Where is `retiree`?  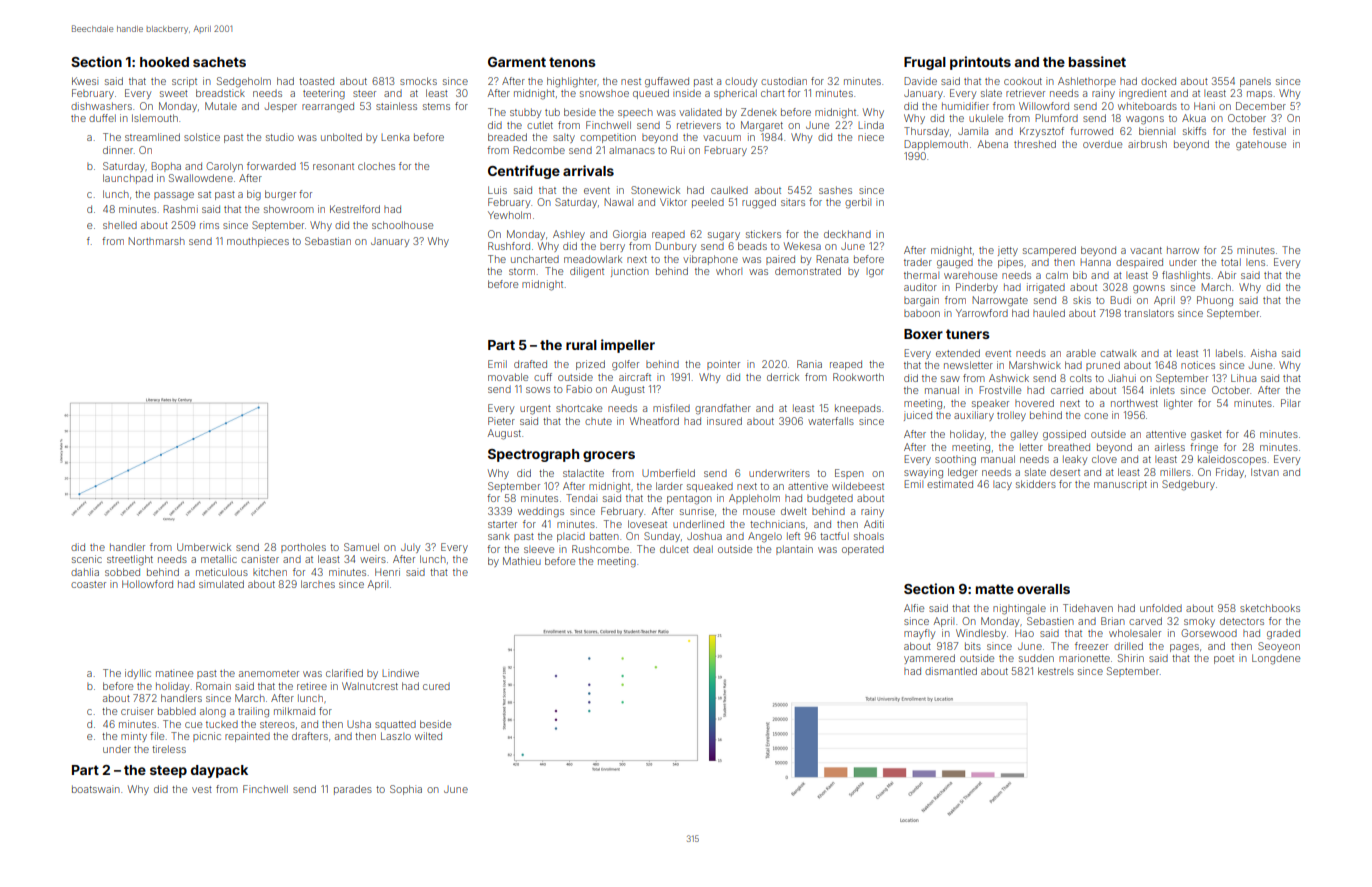 retiree is located at coordinates (312, 686).
